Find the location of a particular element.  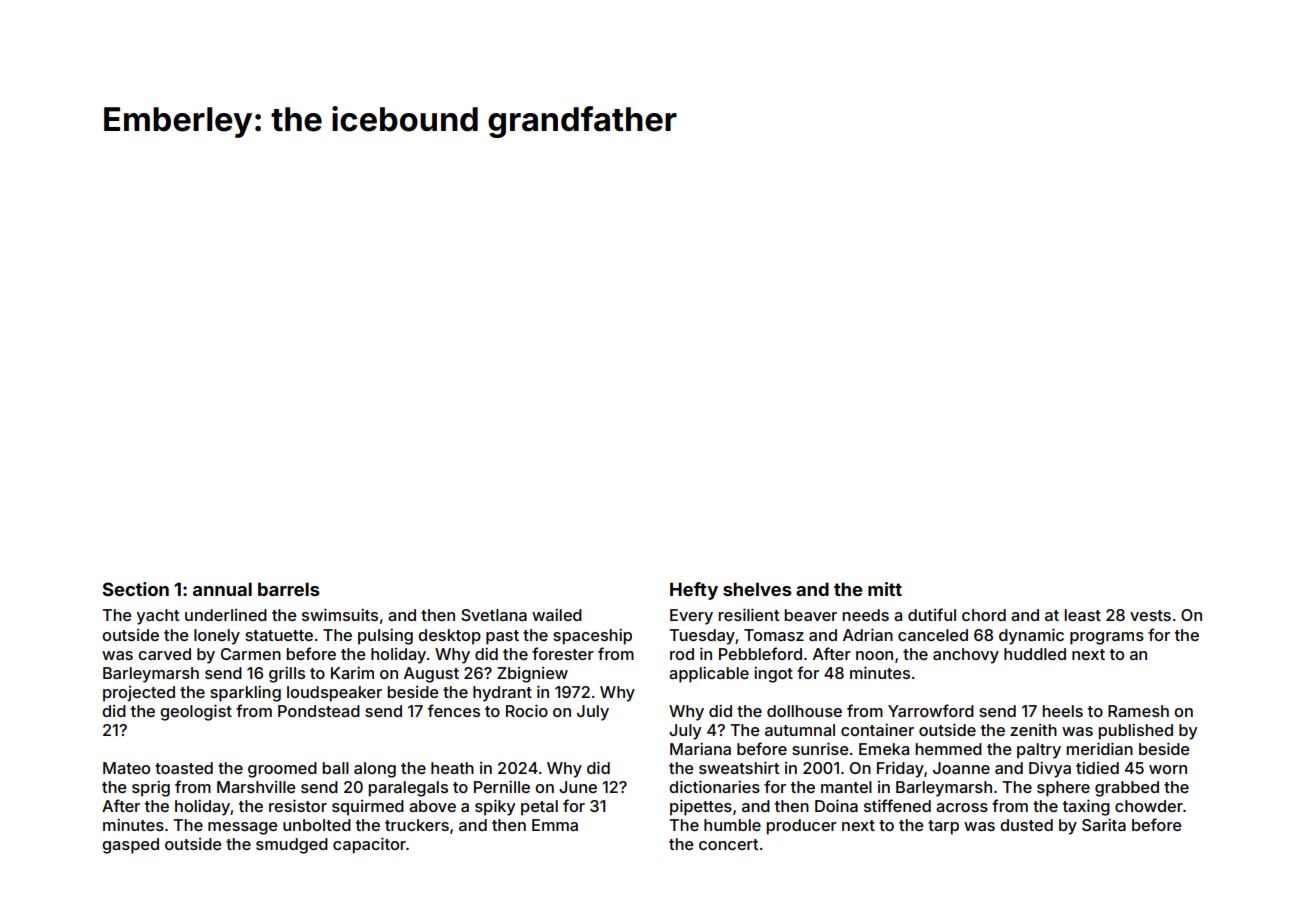

ingot is located at coordinates (773, 674).
